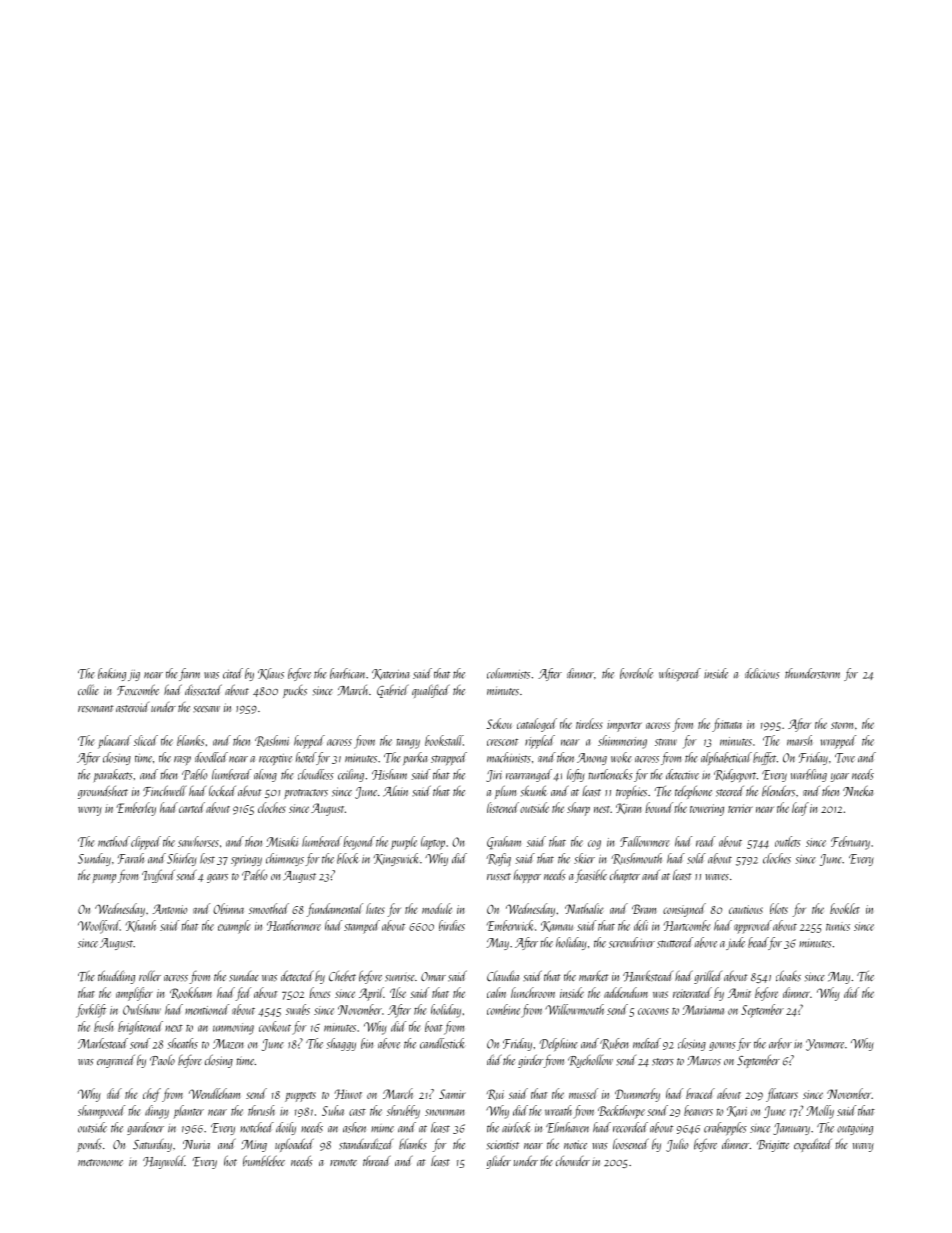 Image resolution: width=952 pixels, height=1233 pixels. Describe the element at coordinates (295, 691) in the page. I see `pucks` at that location.
